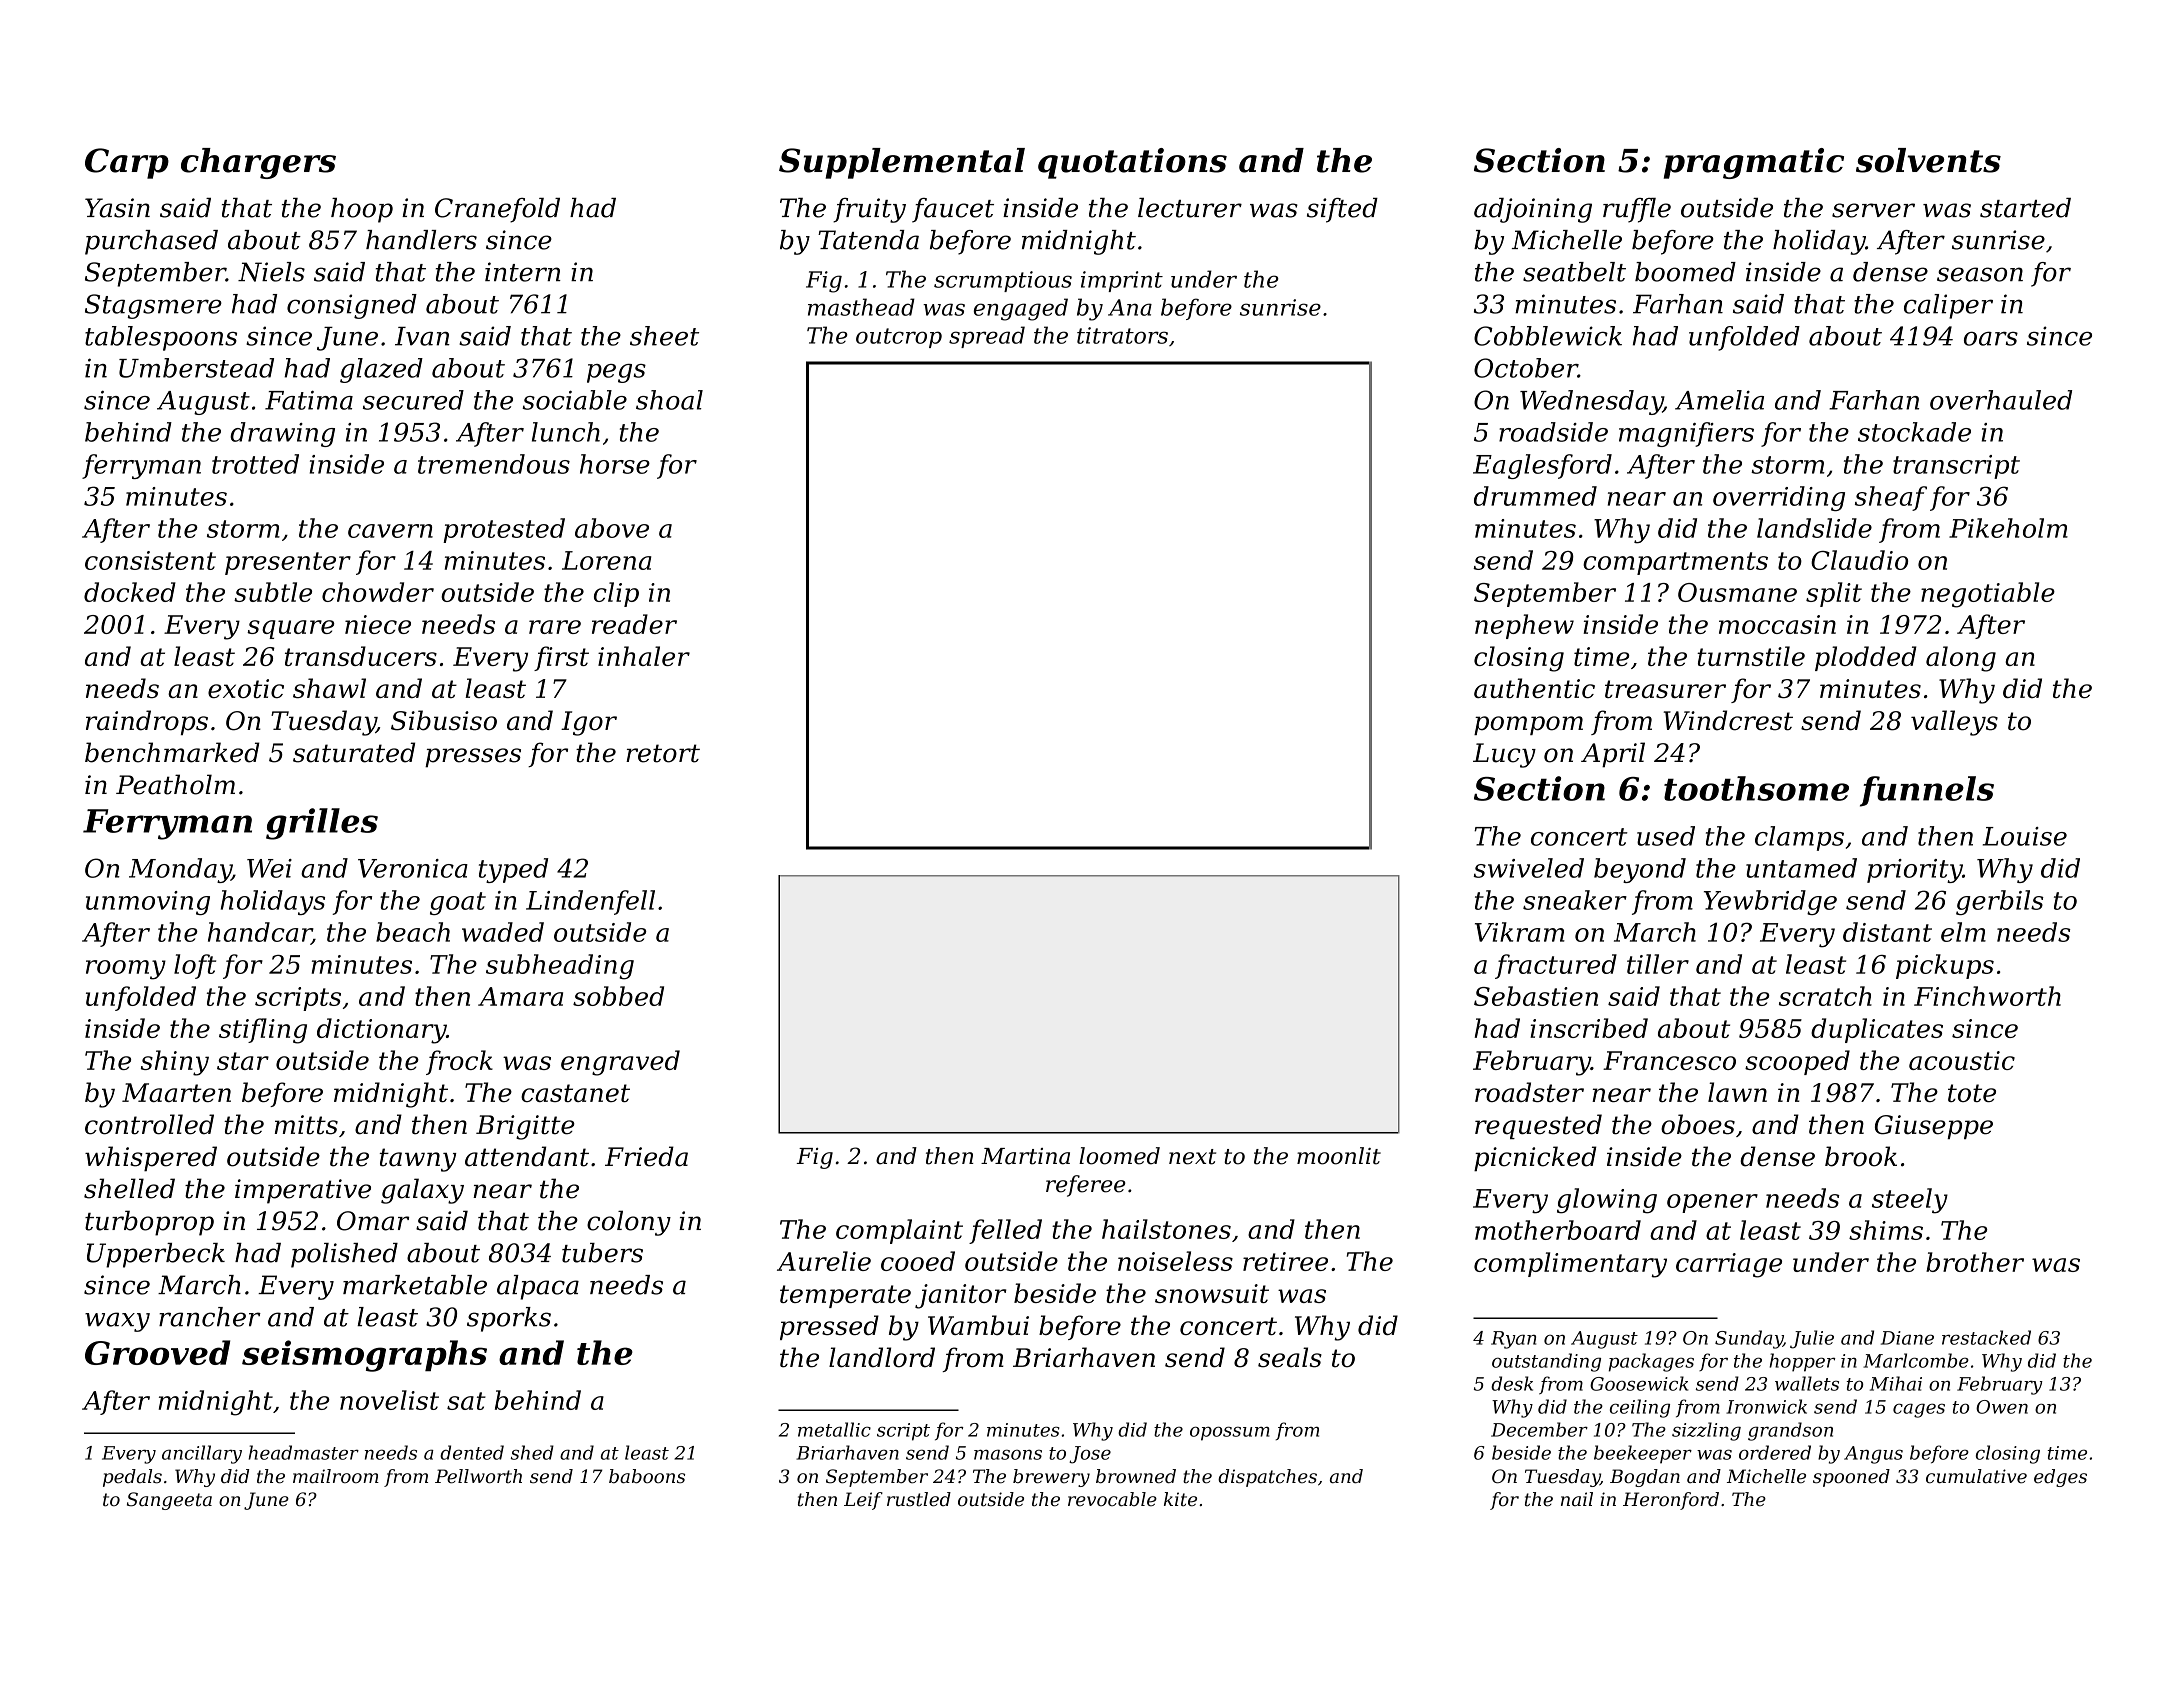 This screenshot has height=1683, width=2178. I want to click on drummed, so click(1535, 496).
